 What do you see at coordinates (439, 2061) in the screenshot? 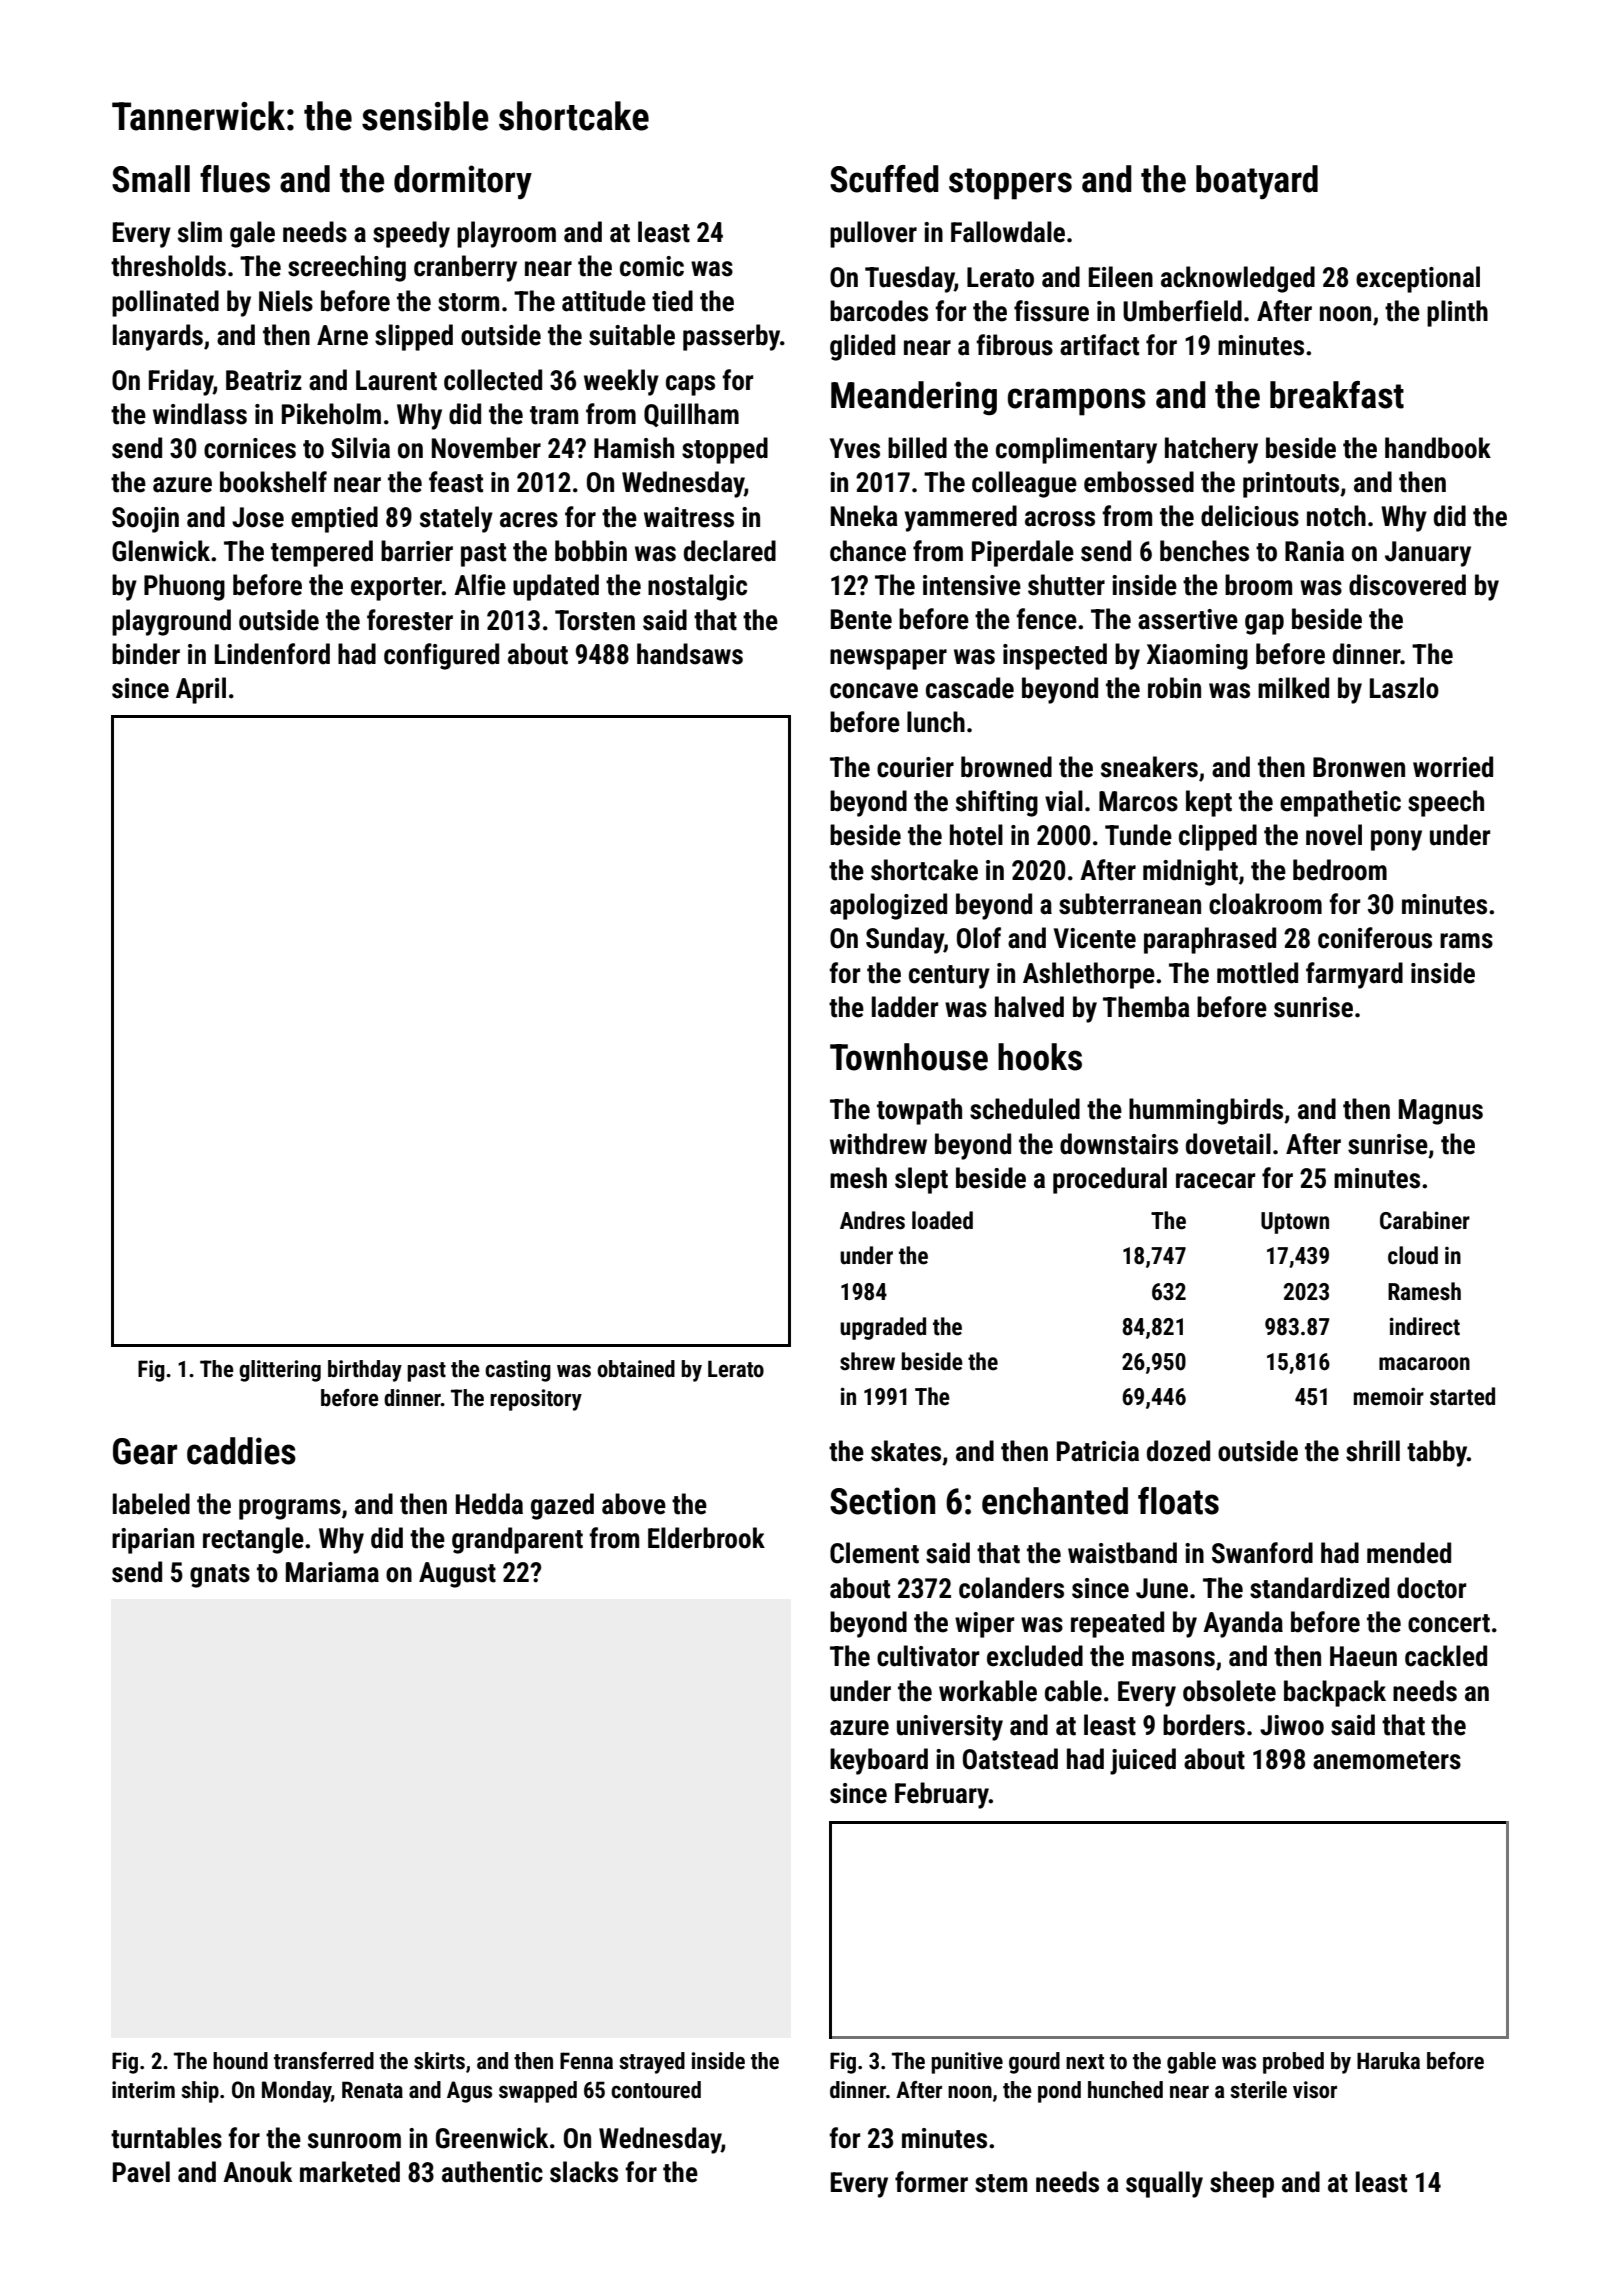
I see `skirts` at bounding box center [439, 2061].
